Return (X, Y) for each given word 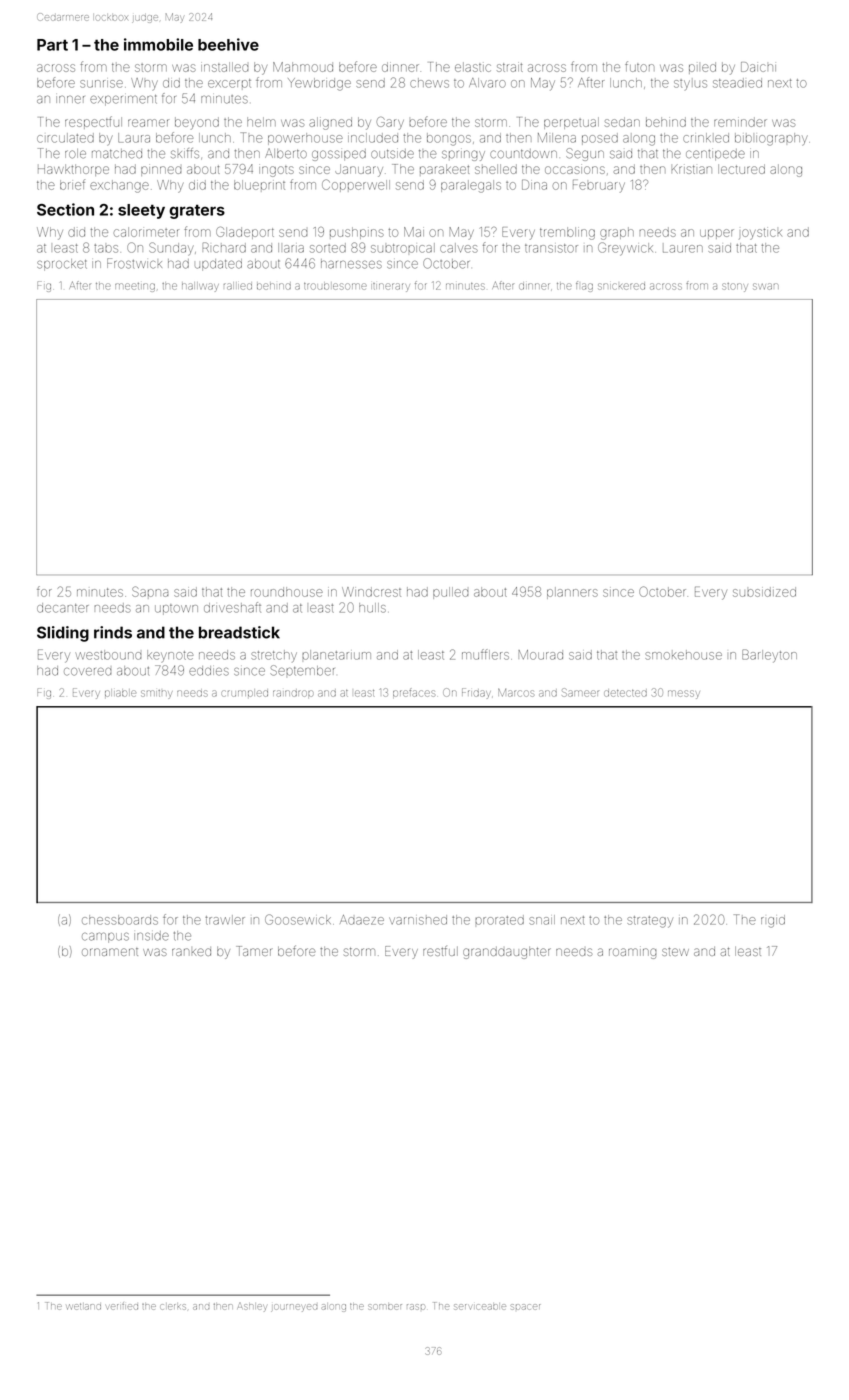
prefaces (413, 692)
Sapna (150, 591)
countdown (523, 154)
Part (52, 45)
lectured (741, 169)
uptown (176, 609)
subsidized (764, 592)
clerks (173, 1307)
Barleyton (769, 656)
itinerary (391, 287)
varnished (418, 920)
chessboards (120, 920)
